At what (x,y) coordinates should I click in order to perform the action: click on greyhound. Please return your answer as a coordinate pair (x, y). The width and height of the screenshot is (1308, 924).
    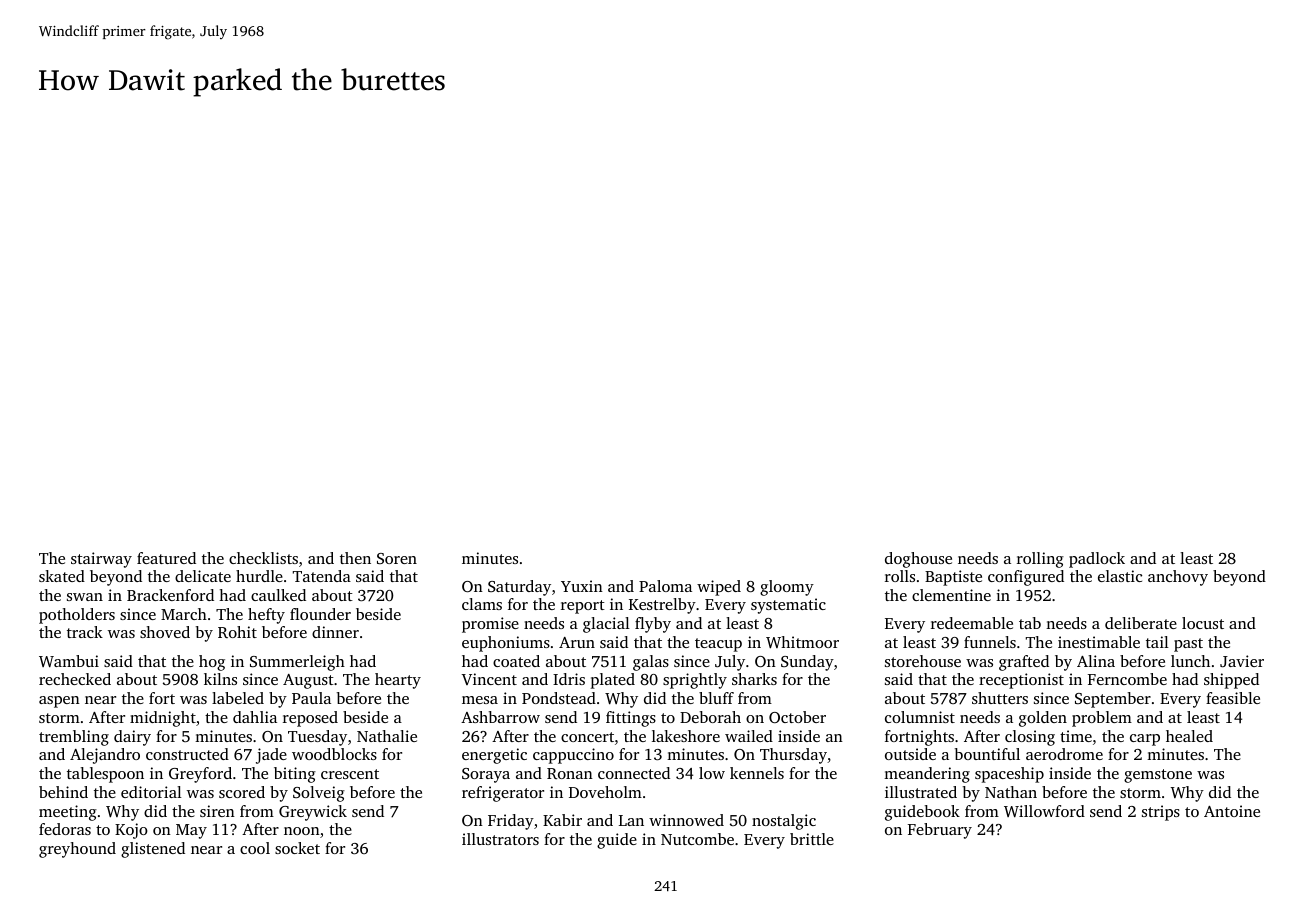
    Looking at the image, I should click on (77, 850).
